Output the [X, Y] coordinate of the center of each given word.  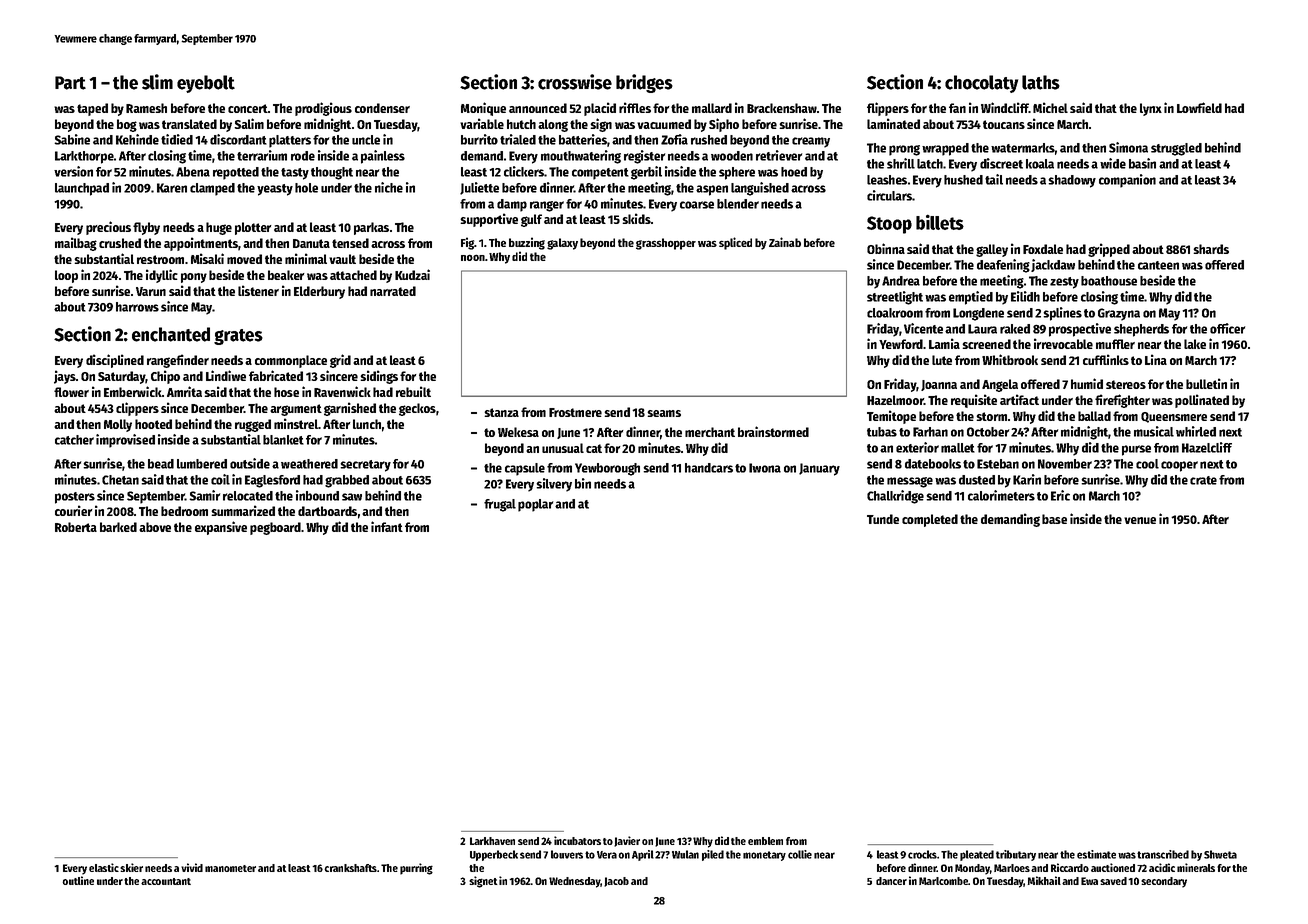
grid [340, 361]
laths [1041, 82]
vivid [192, 867]
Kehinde [137, 139]
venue [1140, 520]
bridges [644, 83]
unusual [563, 448]
